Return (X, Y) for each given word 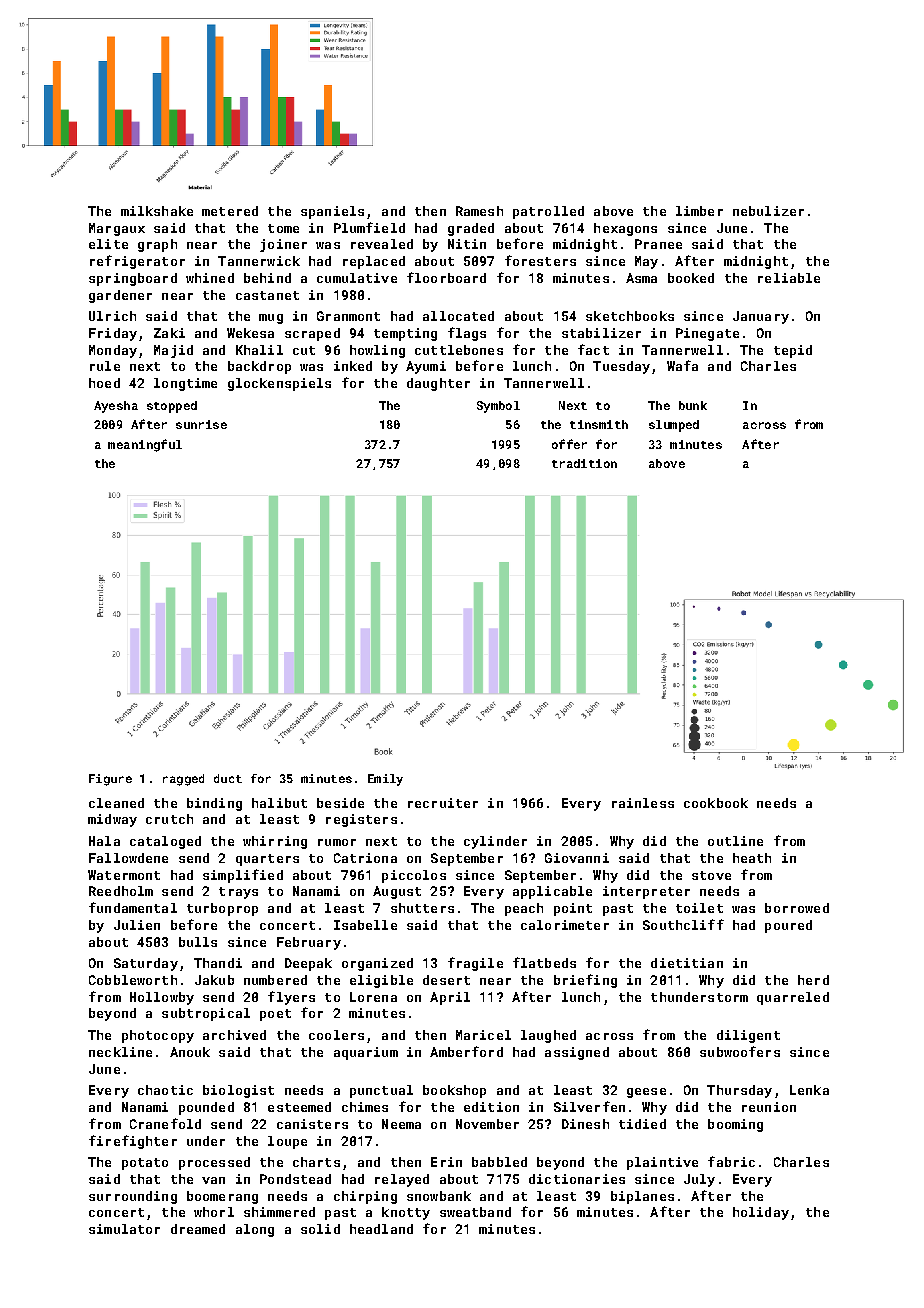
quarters (267, 860)
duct (228, 778)
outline (735, 841)
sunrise (201, 424)
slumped (674, 426)
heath (752, 858)
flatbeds (544, 962)
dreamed (198, 1229)
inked (353, 366)
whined (210, 278)
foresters (540, 260)
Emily (385, 780)
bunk (693, 405)
